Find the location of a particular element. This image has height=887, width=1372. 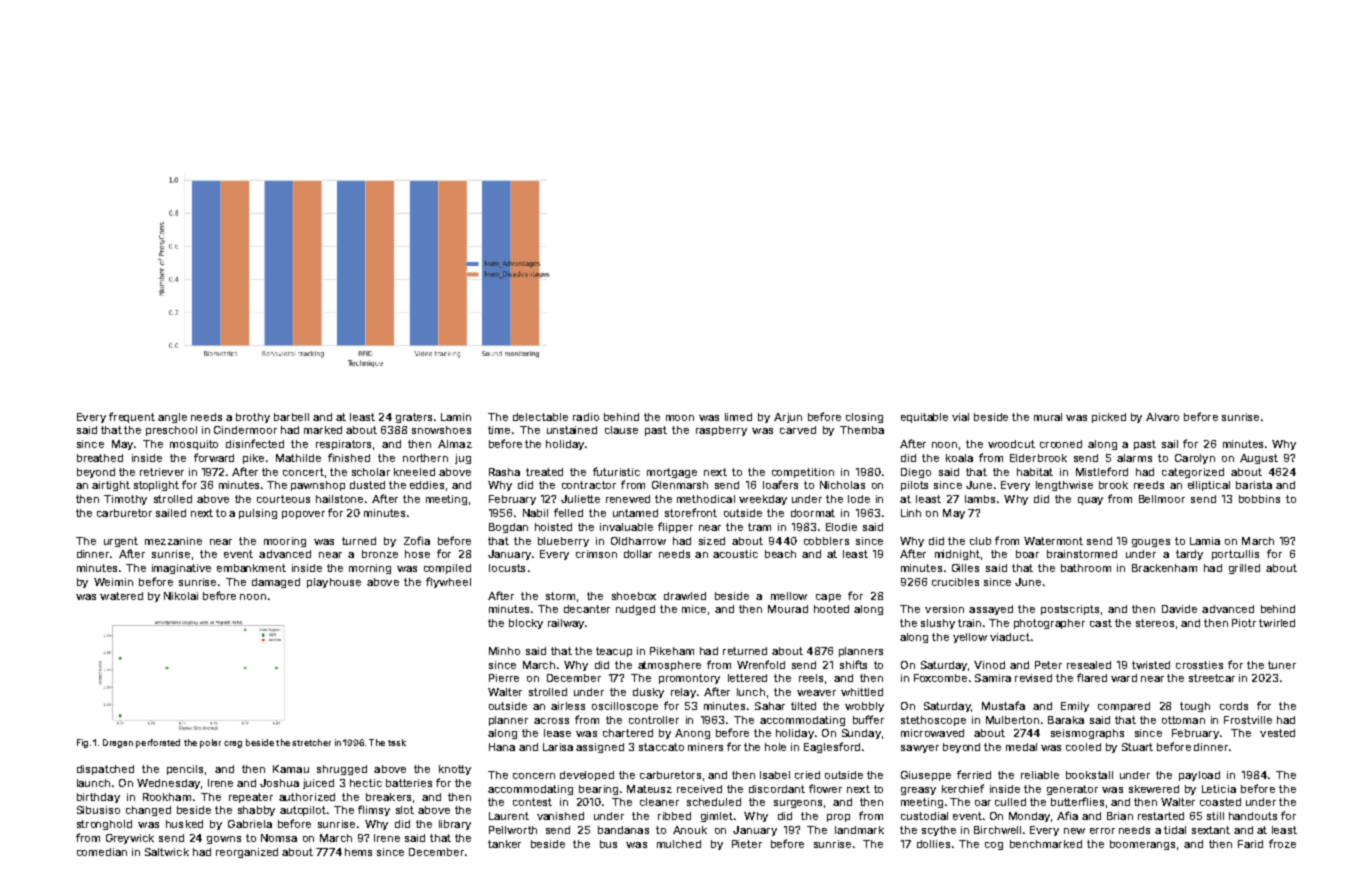

railway is located at coordinates (566, 624).
